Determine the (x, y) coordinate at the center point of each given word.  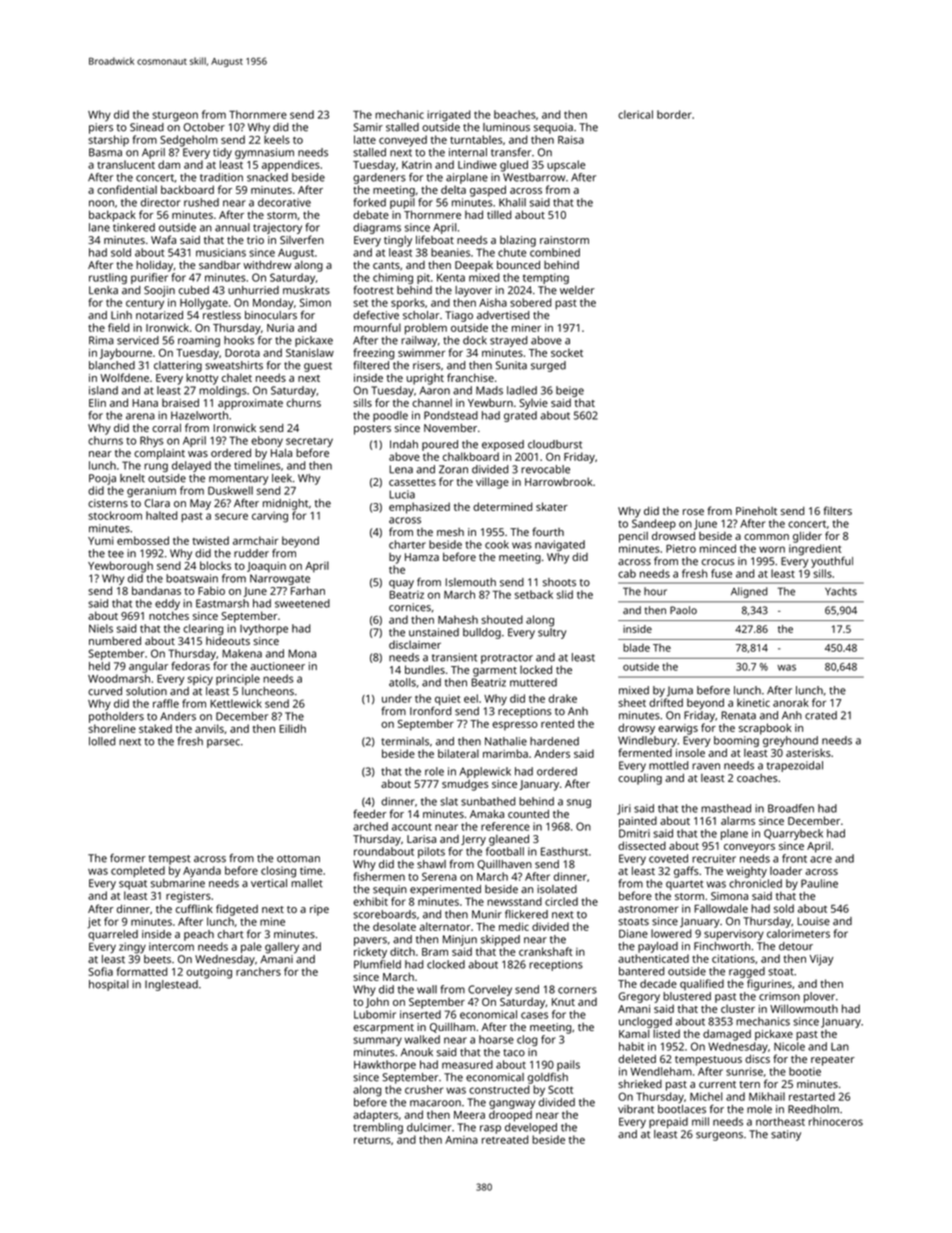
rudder (251, 553)
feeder (369, 813)
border (674, 114)
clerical (635, 114)
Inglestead (171, 985)
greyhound (790, 741)
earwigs (678, 729)
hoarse (496, 1039)
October (204, 127)
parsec (223, 743)
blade (636, 647)
